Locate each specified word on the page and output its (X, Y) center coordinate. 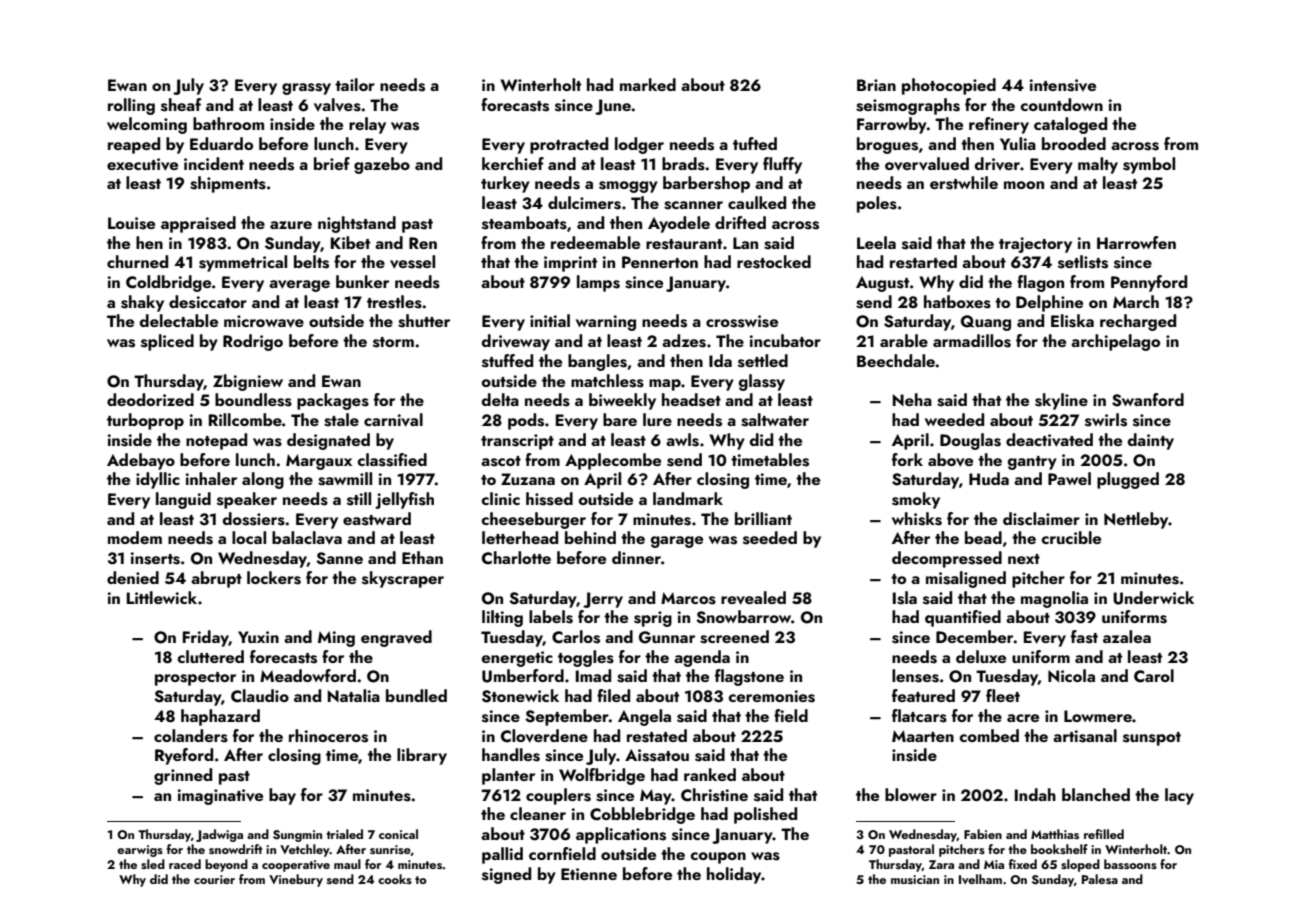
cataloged (1070, 125)
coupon (718, 858)
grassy (306, 89)
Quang (986, 323)
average (299, 286)
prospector (195, 679)
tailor (355, 84)
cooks (395, 879)
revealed (753, 598)
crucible (1071, 537)
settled (763, 361)
